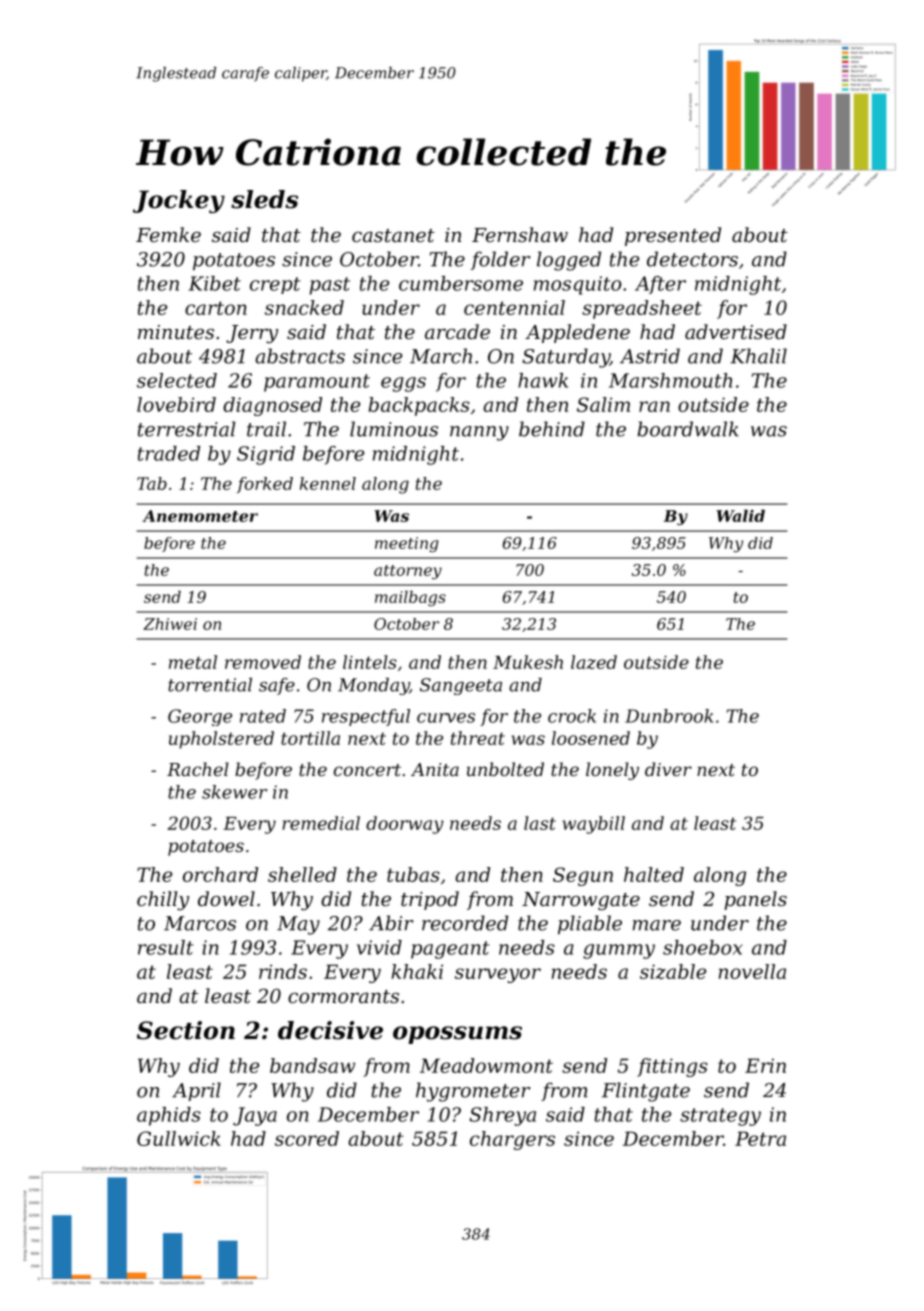 Image resolution: width=924 pixels, height=1311 pixels. Describe the element at coordinates (264, 199) in the page. I see `sleds` at that location.
